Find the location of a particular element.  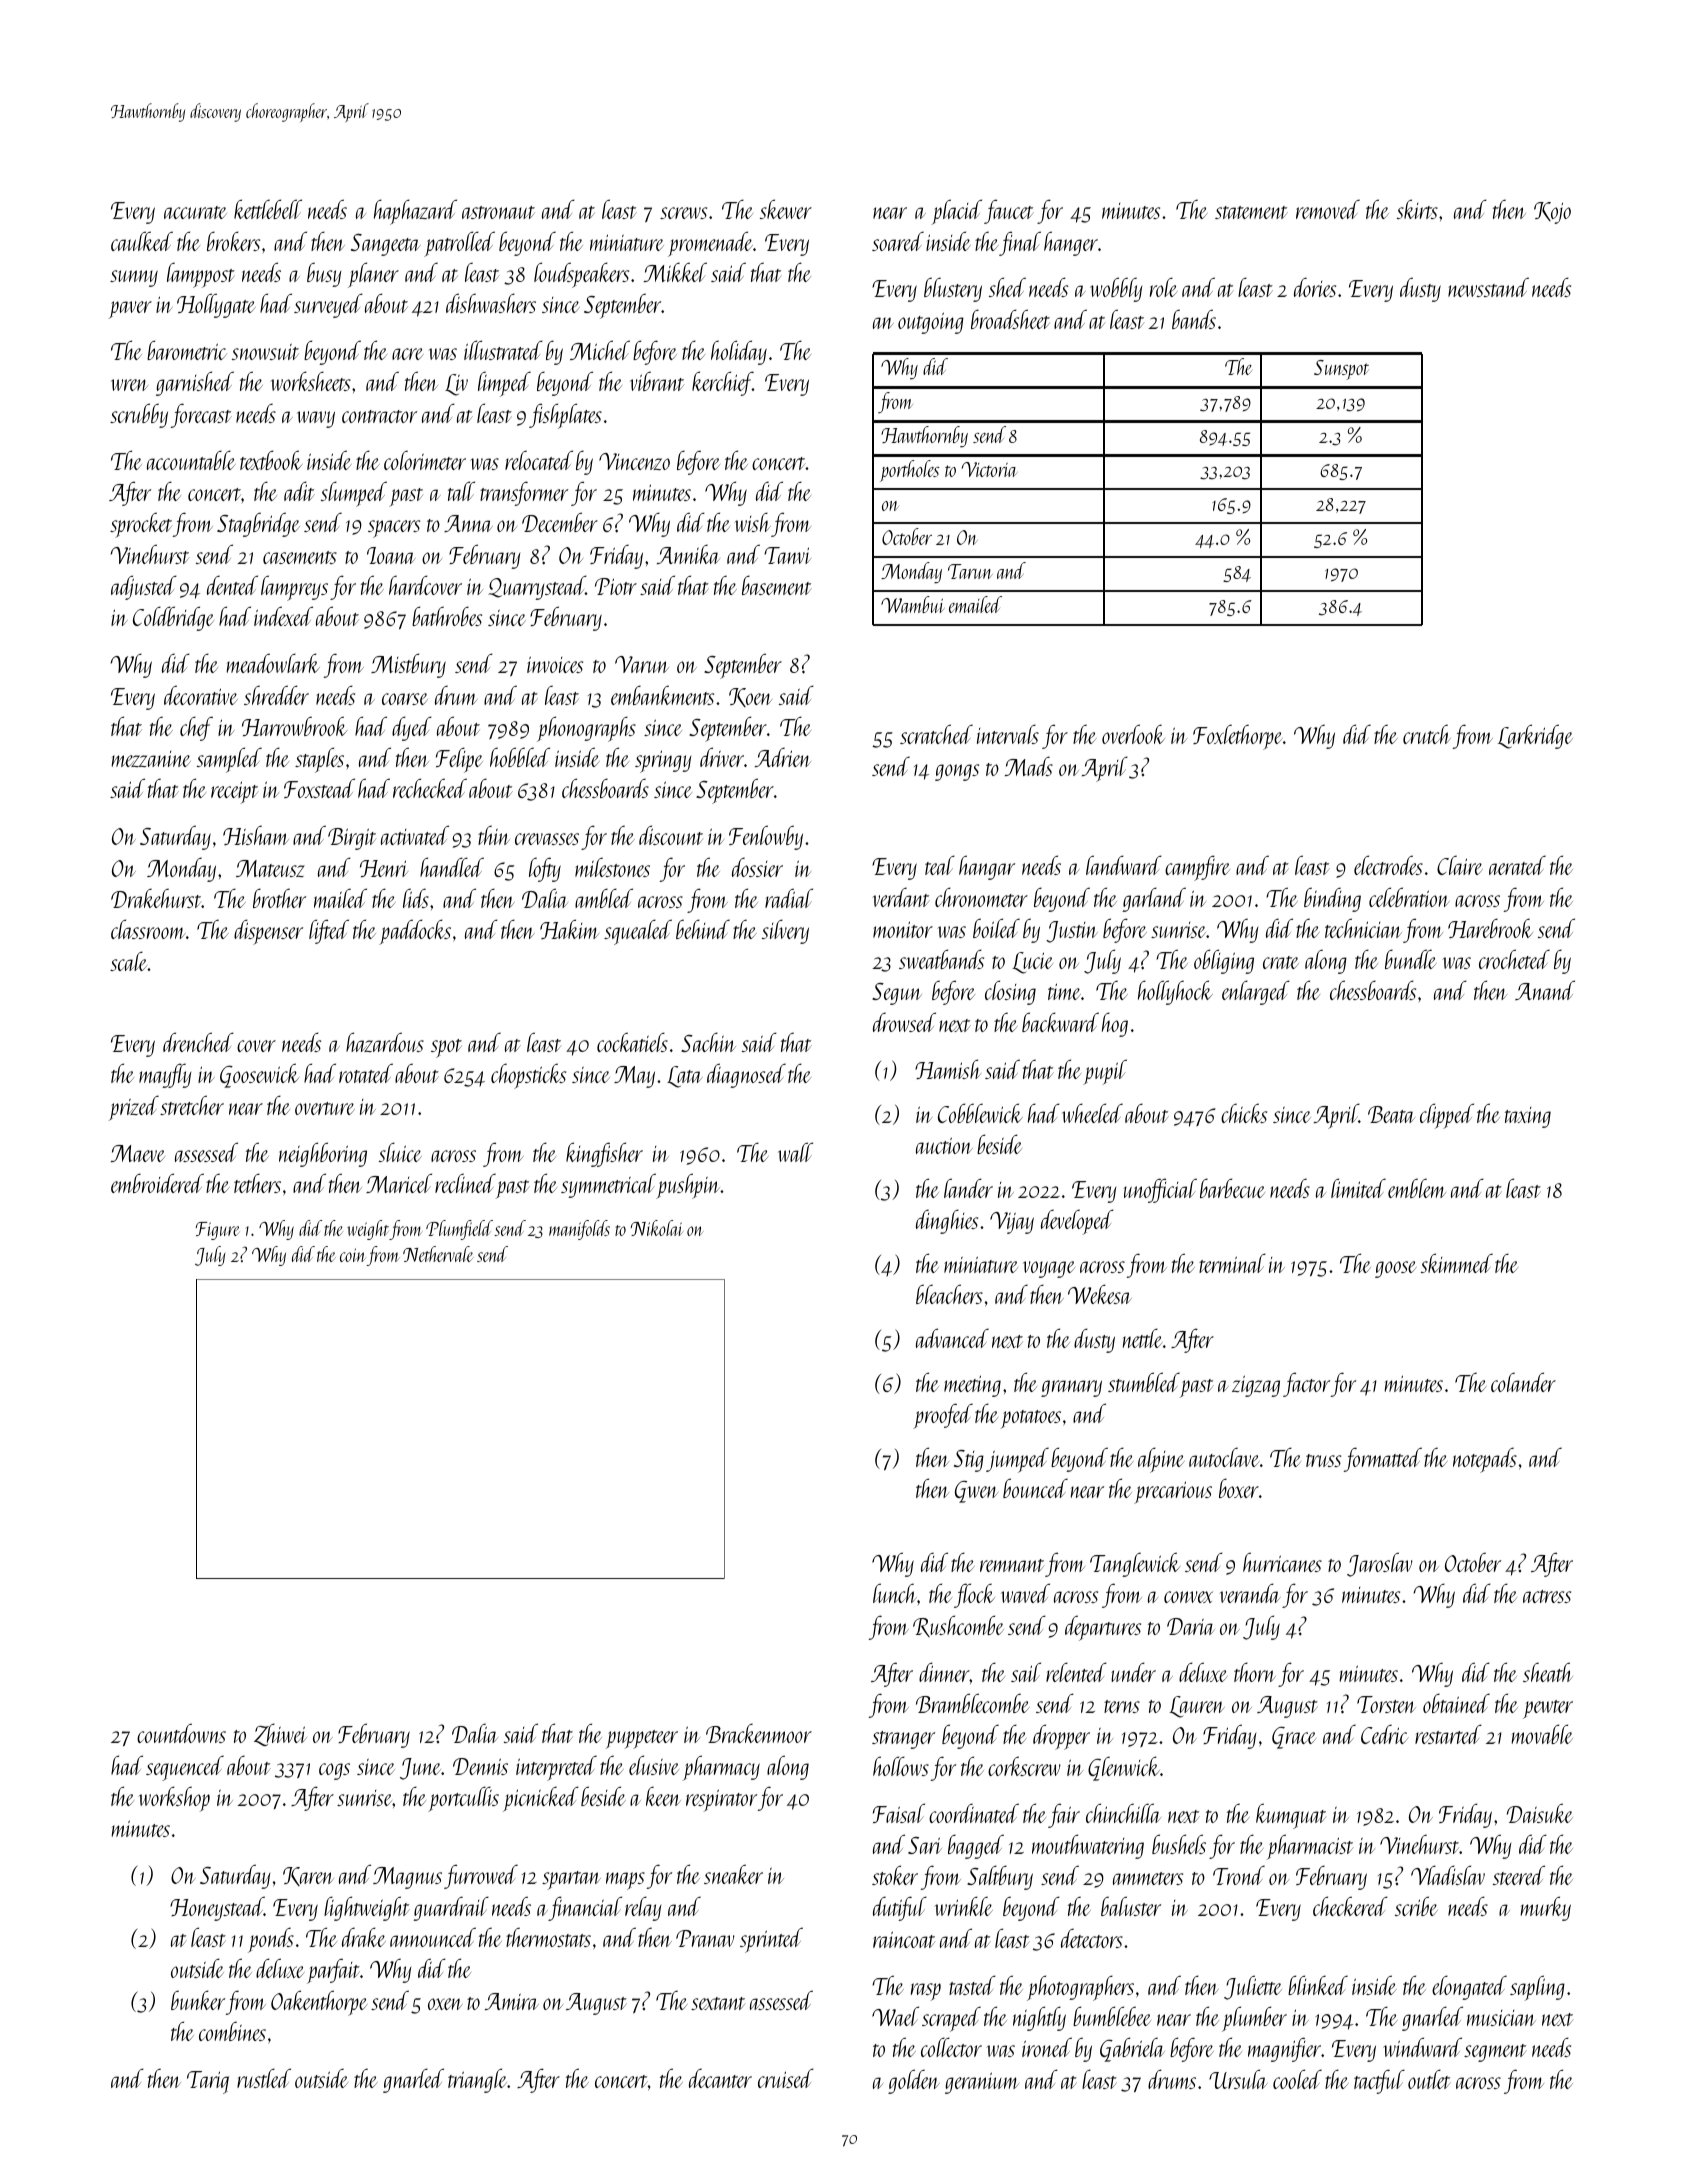

astronaut is located at coordinates (498, 212).
